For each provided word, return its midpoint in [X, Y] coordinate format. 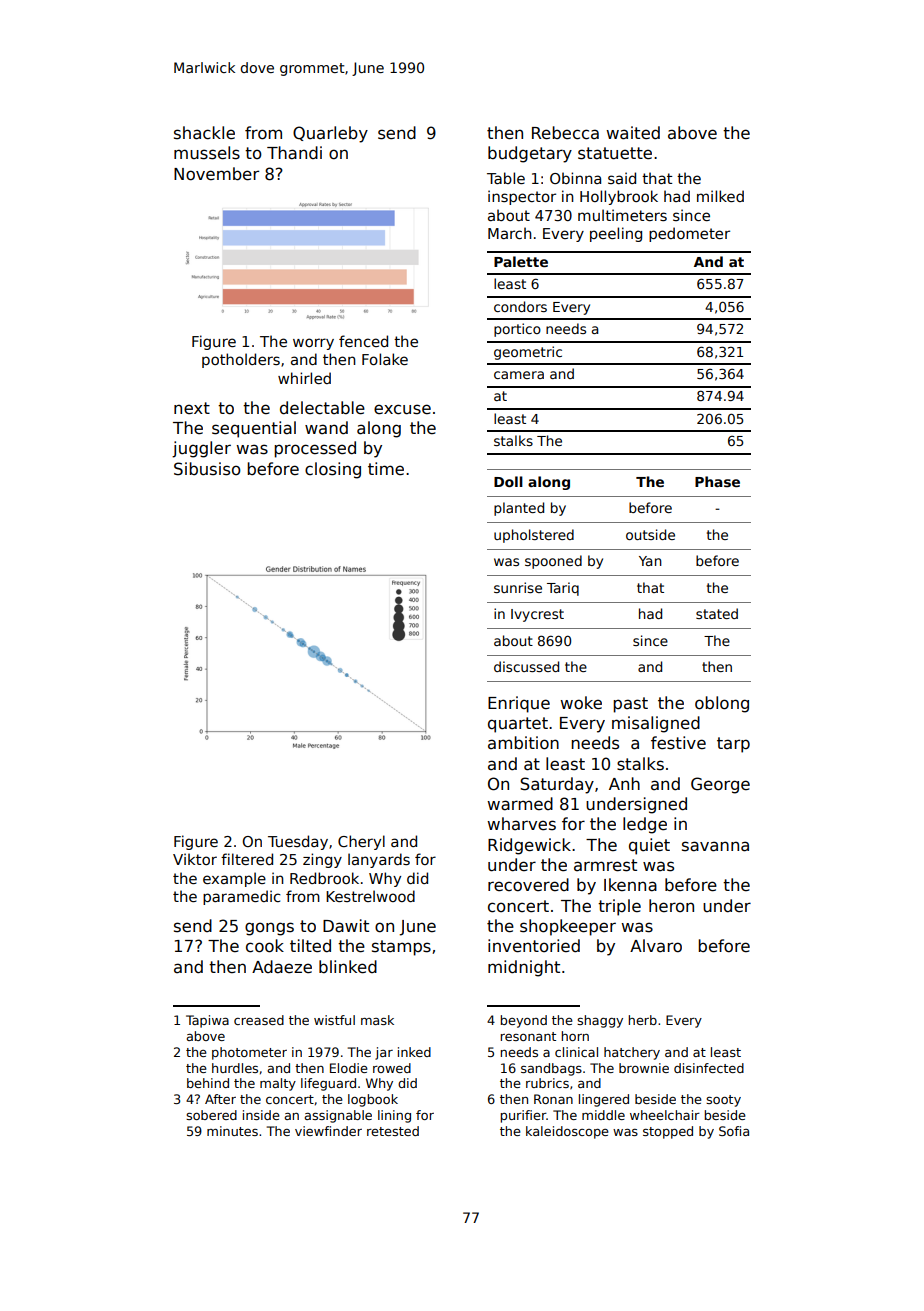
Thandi [294, 153]
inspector [522, 197]
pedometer [689, 234]
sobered [211, 1115]
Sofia [734, 1131]
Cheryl [361, 842]
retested [393, 1131]
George [720, 785]
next [192, 408]
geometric [528, 353]
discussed [526, 666]
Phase [717, 481]
